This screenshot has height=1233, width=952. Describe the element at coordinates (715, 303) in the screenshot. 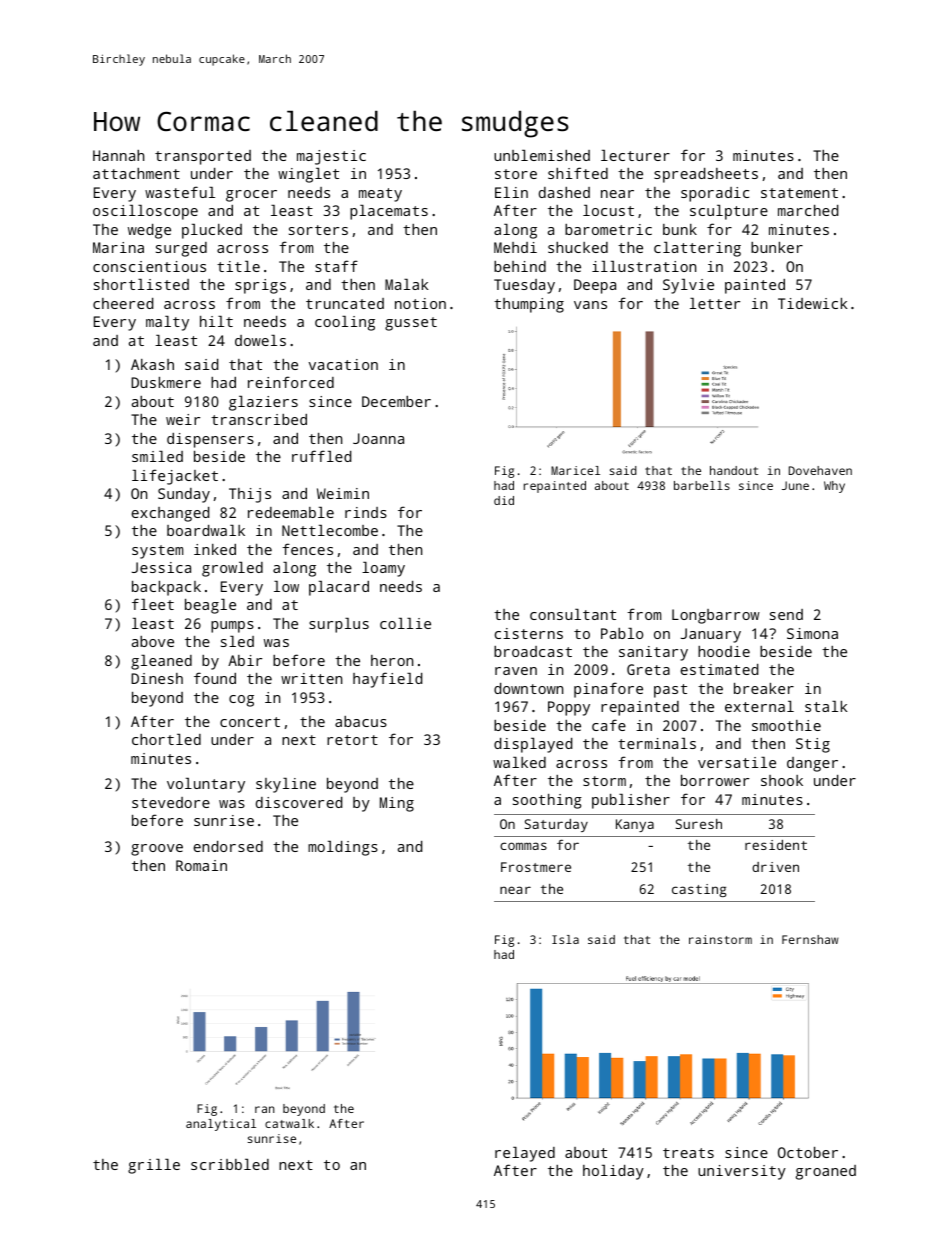

I see `letter` at that location.
